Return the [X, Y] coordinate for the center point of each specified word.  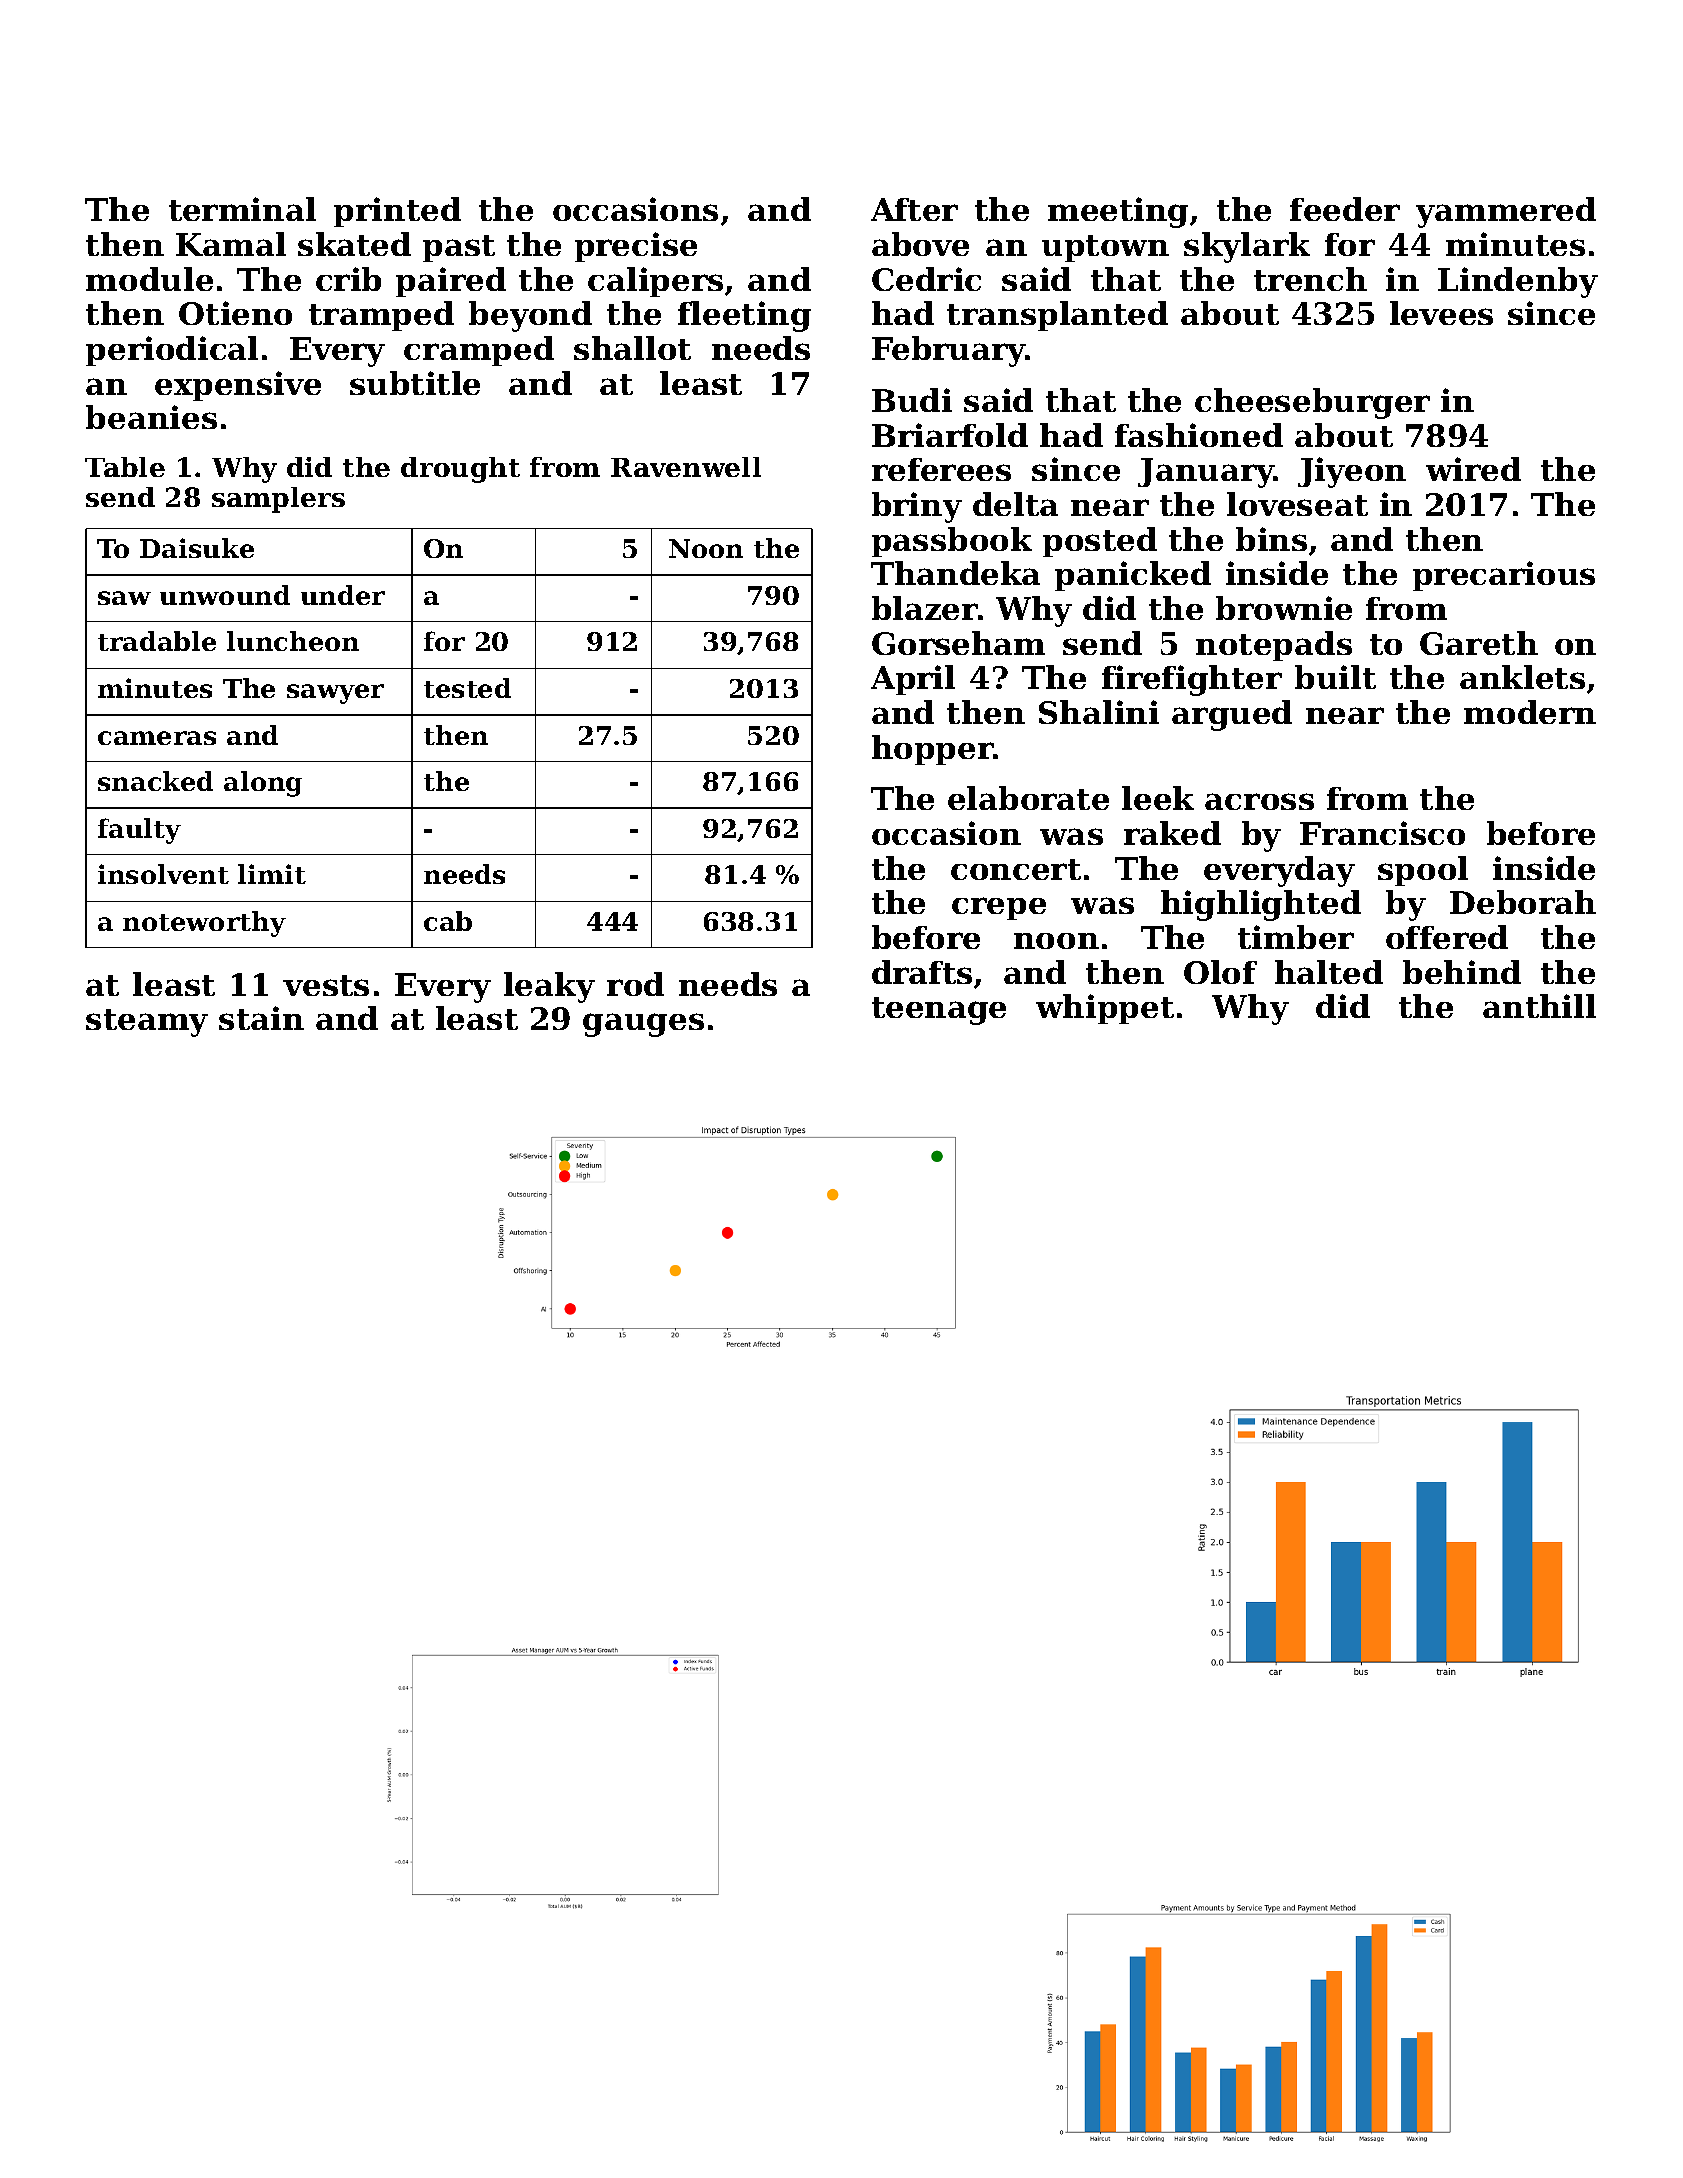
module [149, 279]
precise [636, 247]
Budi [912, 400]
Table [125, 467]
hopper [932, 750]
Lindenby [1518, 282]
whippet [1105, 1009]
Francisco [1382, 833]
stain [261, 1018]
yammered [1506, 212]
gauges [643, 1025]
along [263, 784]
